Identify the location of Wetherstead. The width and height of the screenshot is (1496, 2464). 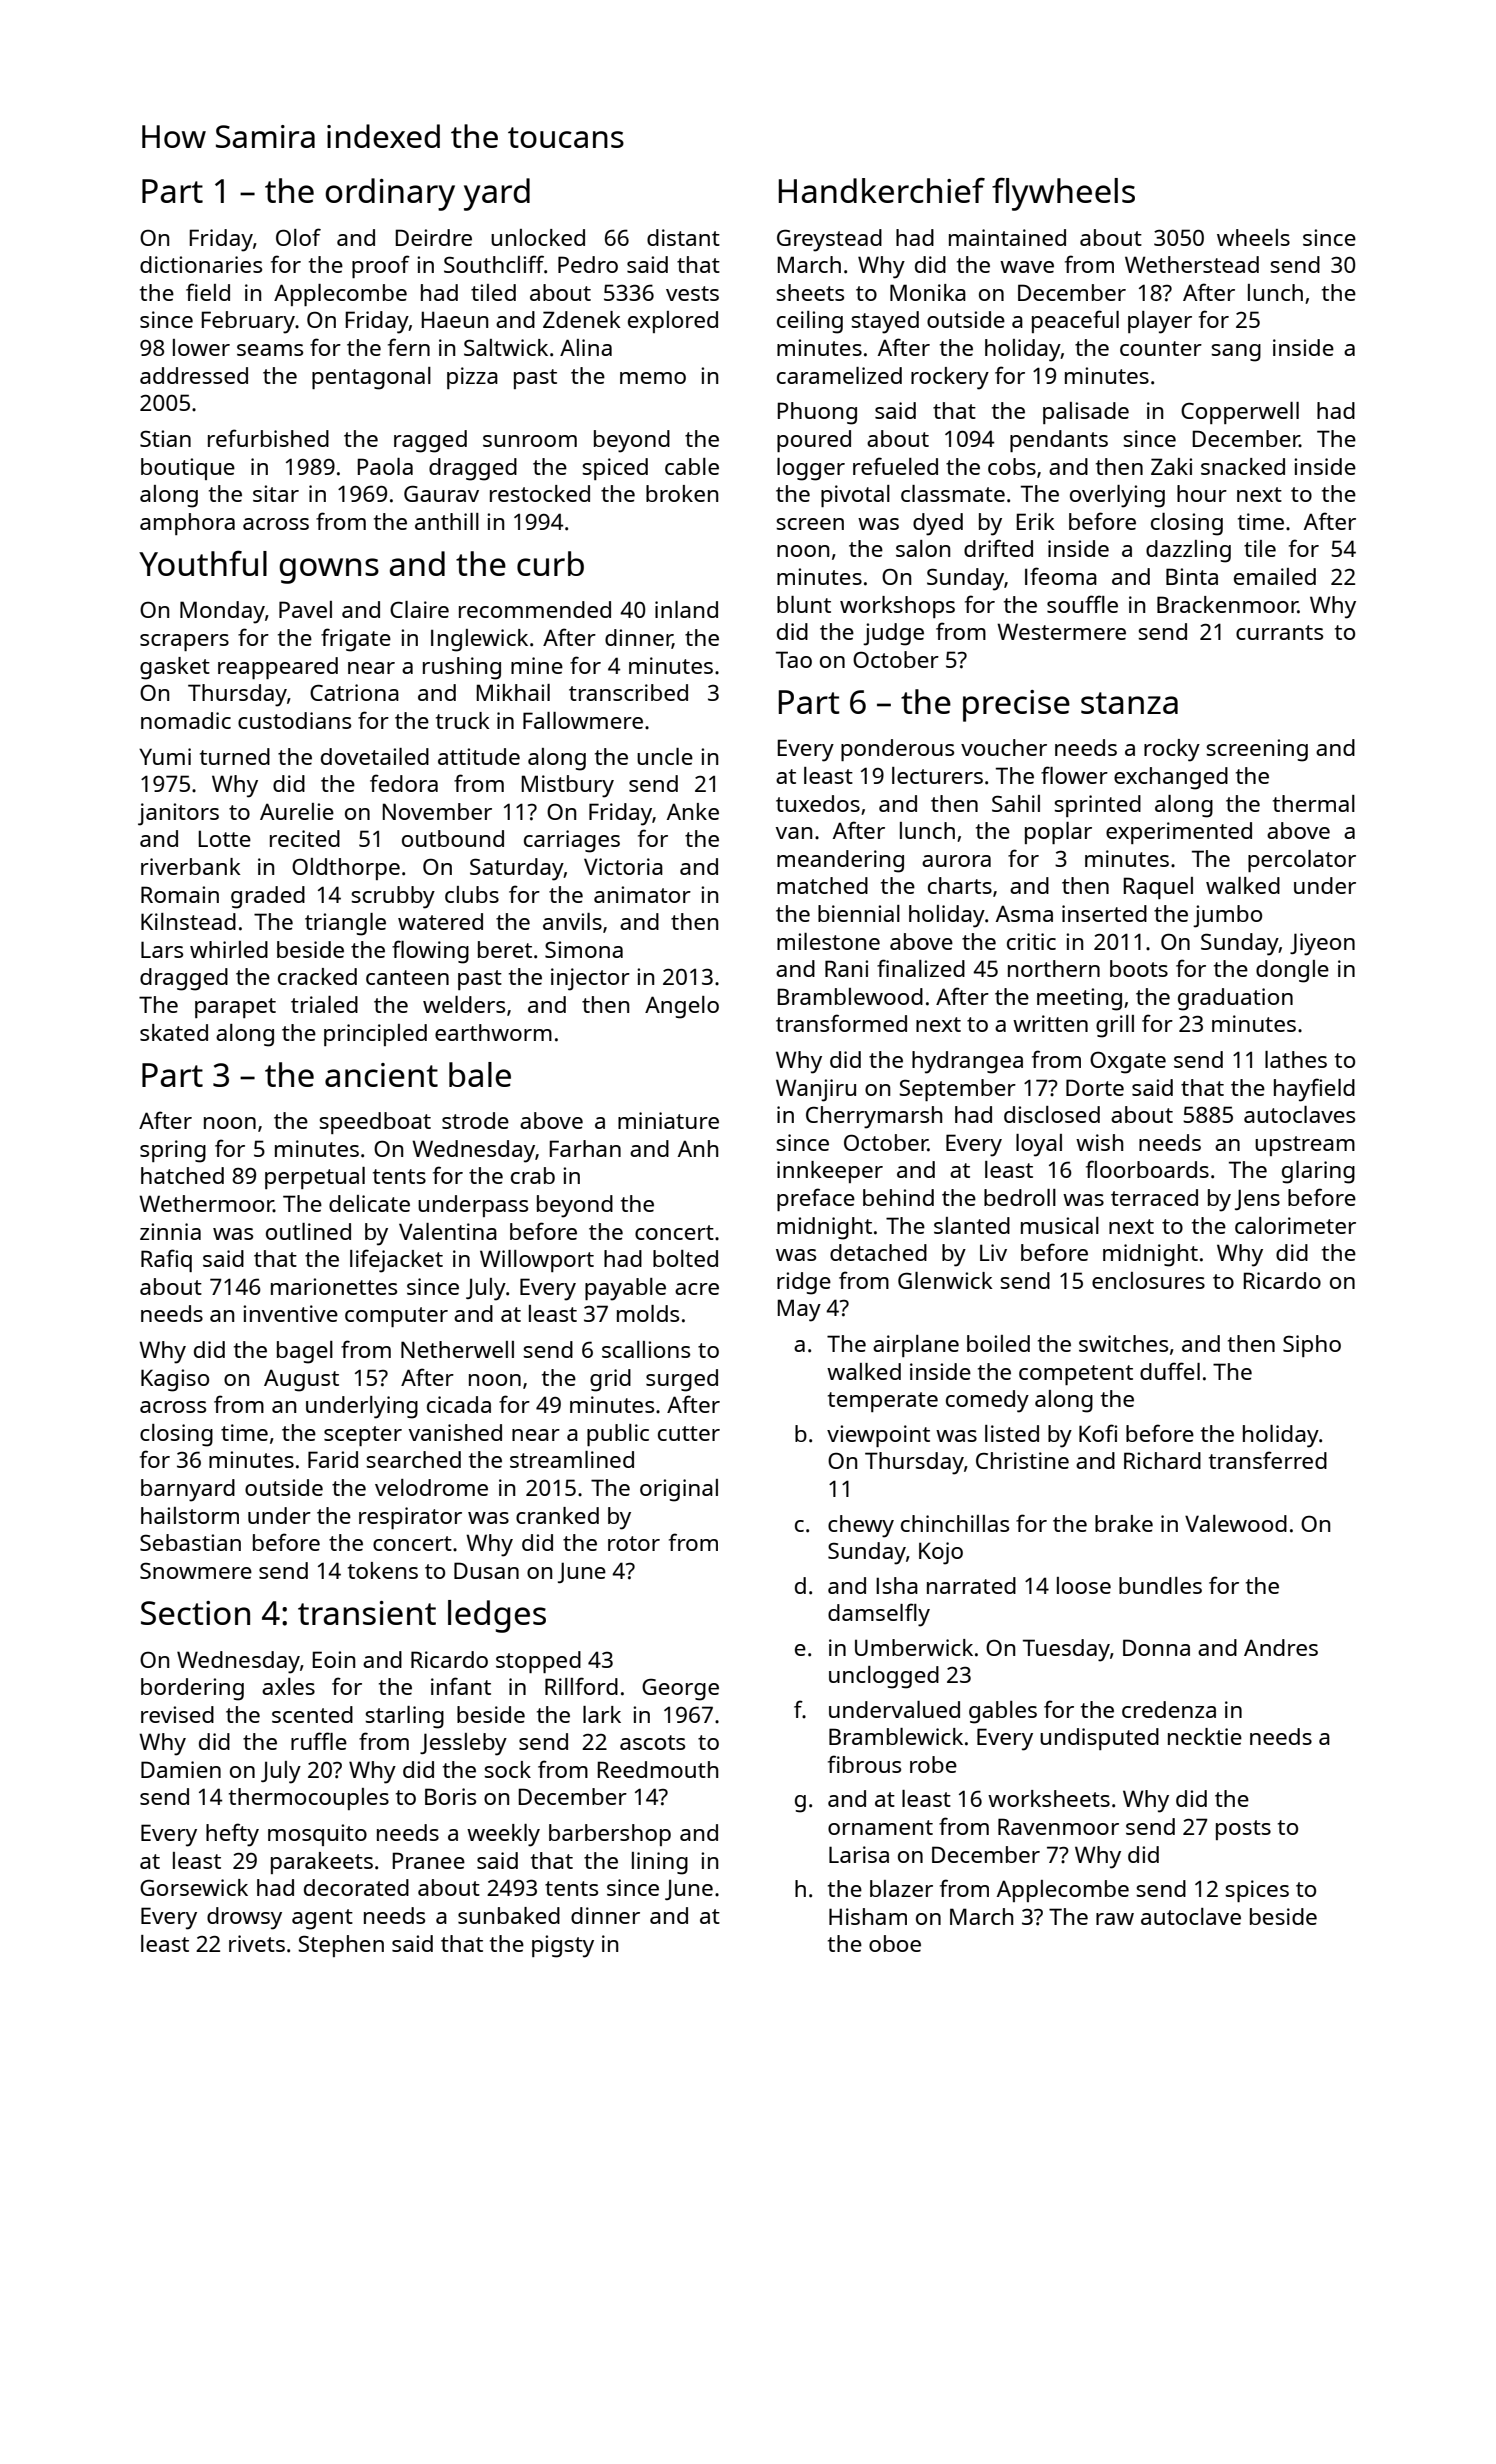
(1192, 264).
